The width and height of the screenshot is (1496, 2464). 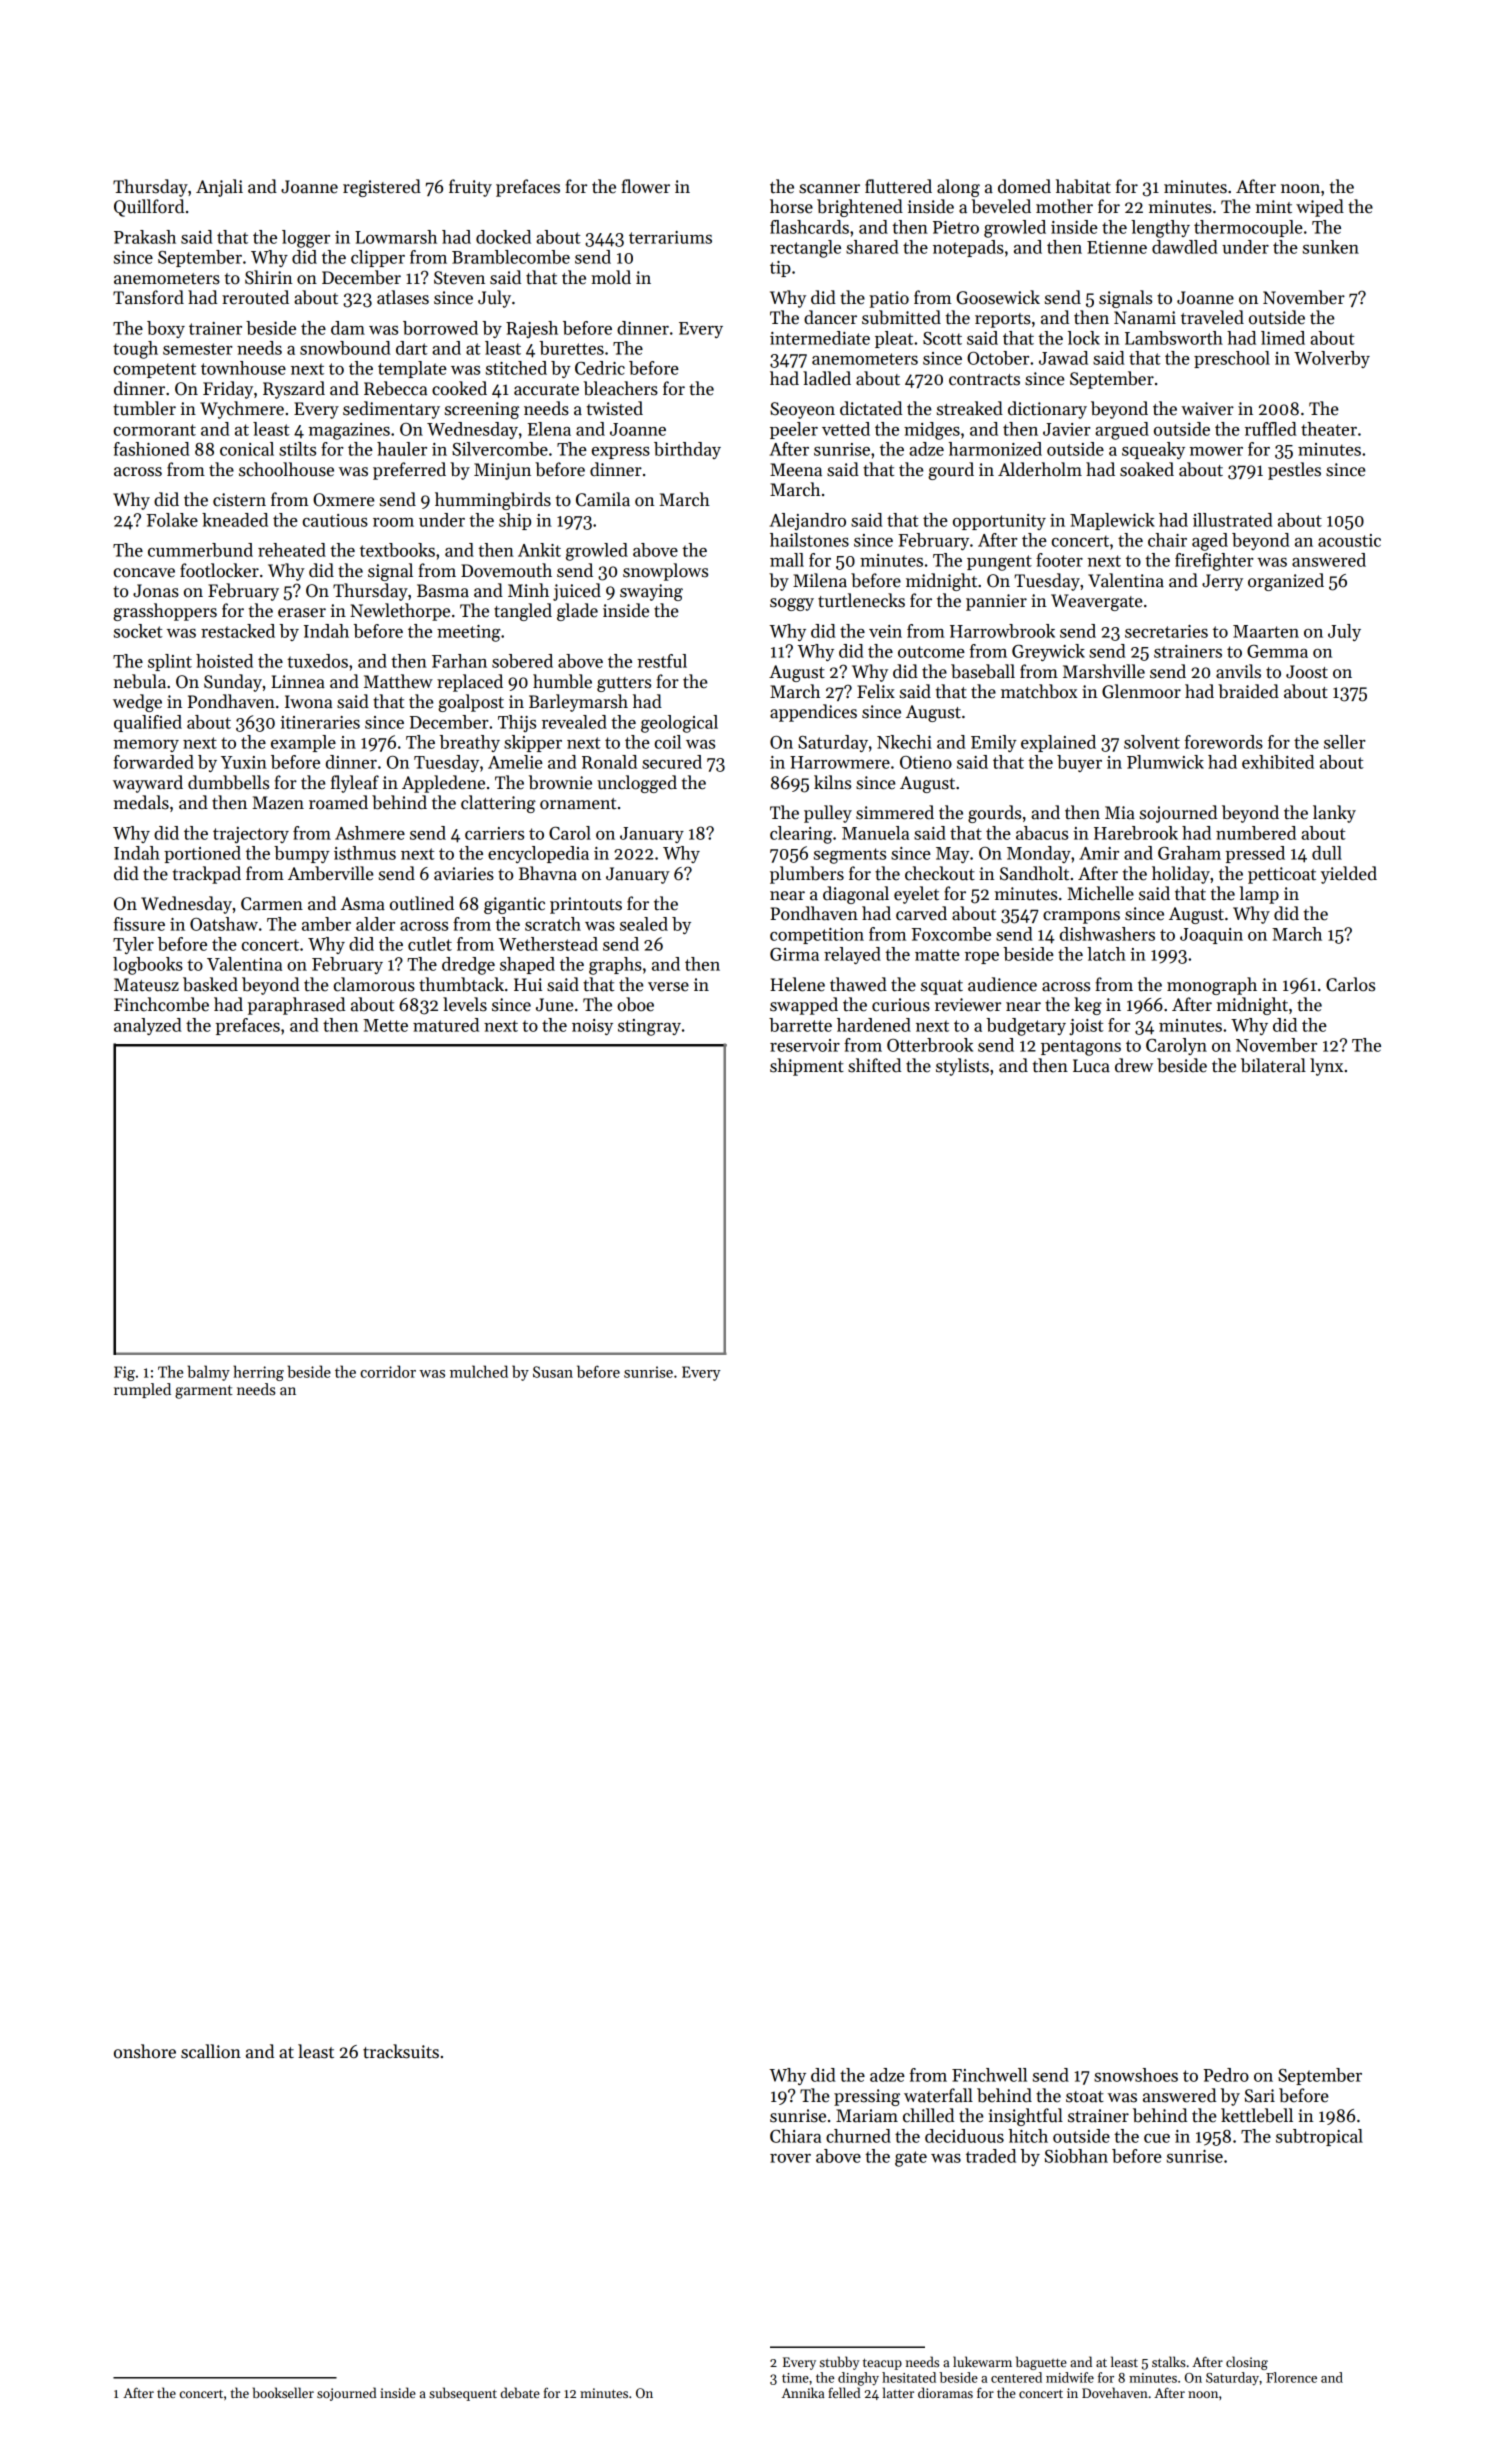 What do you see at coordinates (665, 572) in the screenshot?
I see `snowplows` at bounding box center [665, 572].
